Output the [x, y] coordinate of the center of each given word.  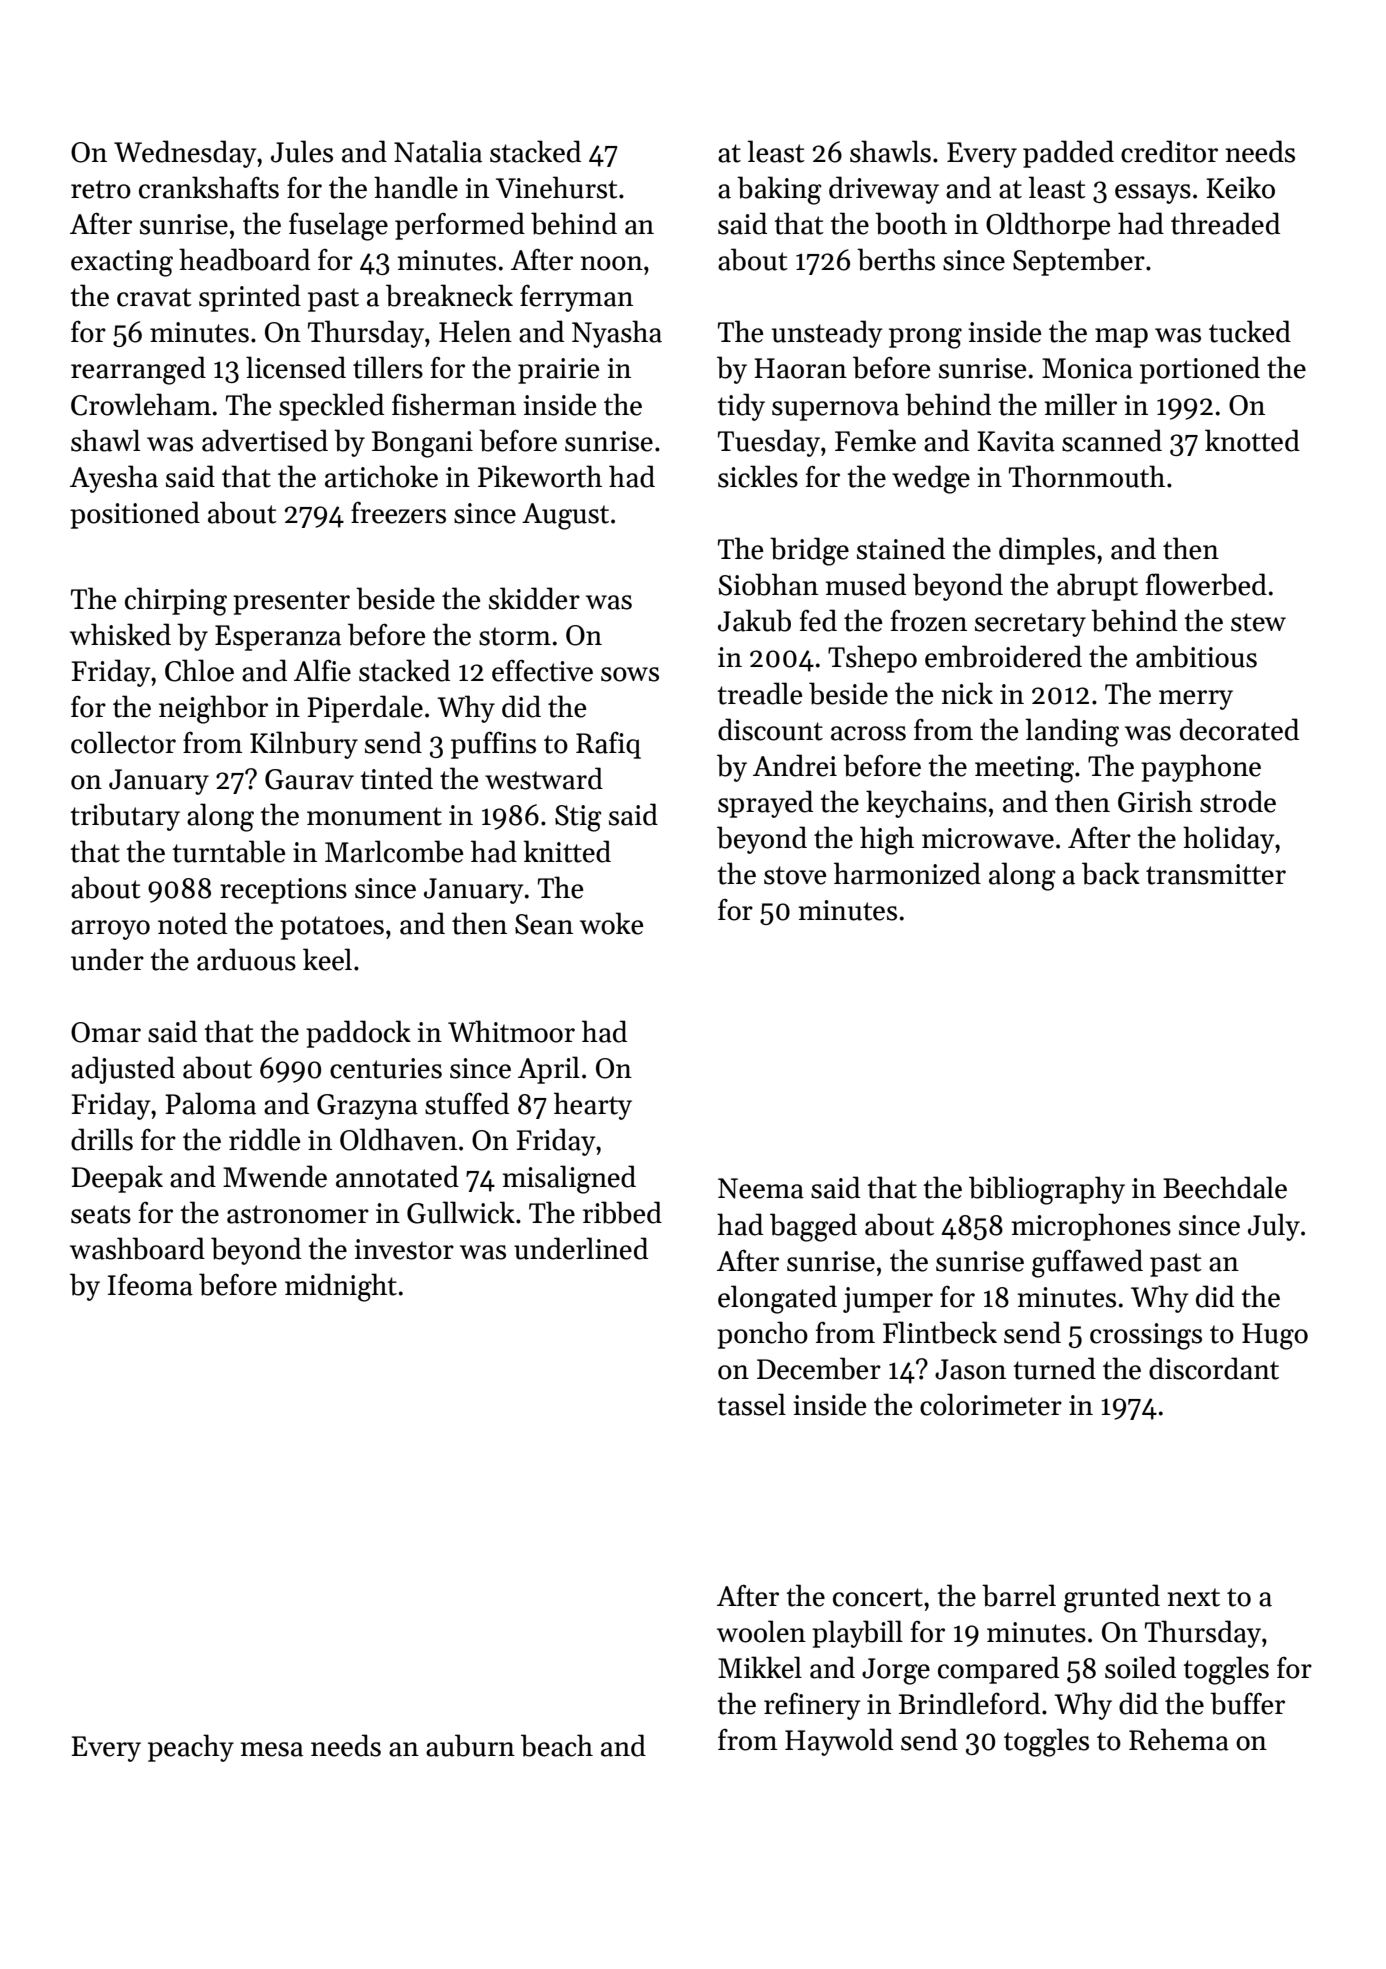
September [1079, 262]
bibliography [1047, 1190]
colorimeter [991, 1404]
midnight [341, 1287]
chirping [176, 601]
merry [1196, 700]
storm [515, 636]
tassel [752, 1404]
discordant [1214, 1368]
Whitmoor [511, 1031]
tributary [125, 817]
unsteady [827, 334]
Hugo [1275, 1336]
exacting [122, 263]
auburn [470, 1745]
